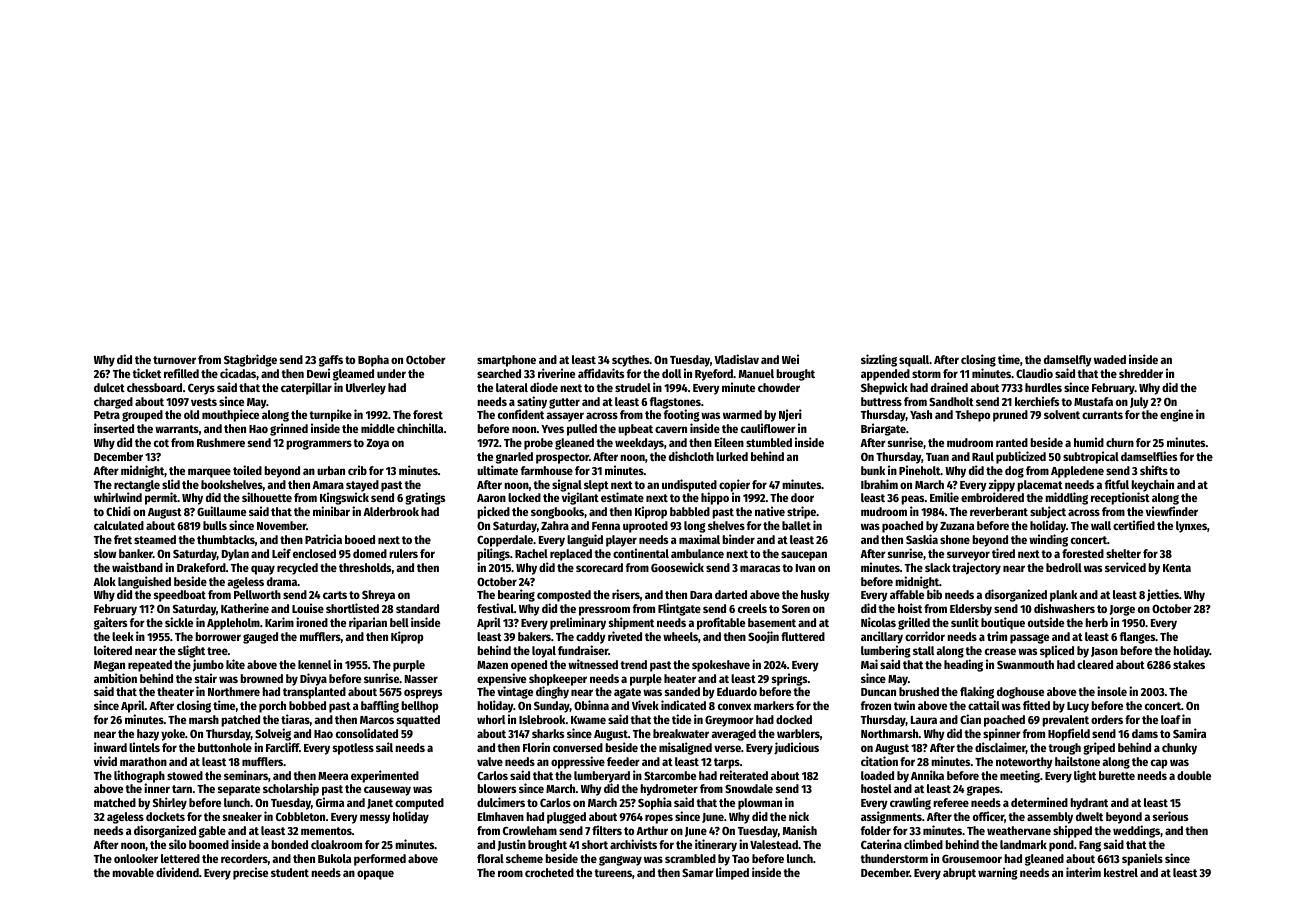  Describe the element at coordinates (150, 666) in the screenshot. I see `repeated` at that location.
